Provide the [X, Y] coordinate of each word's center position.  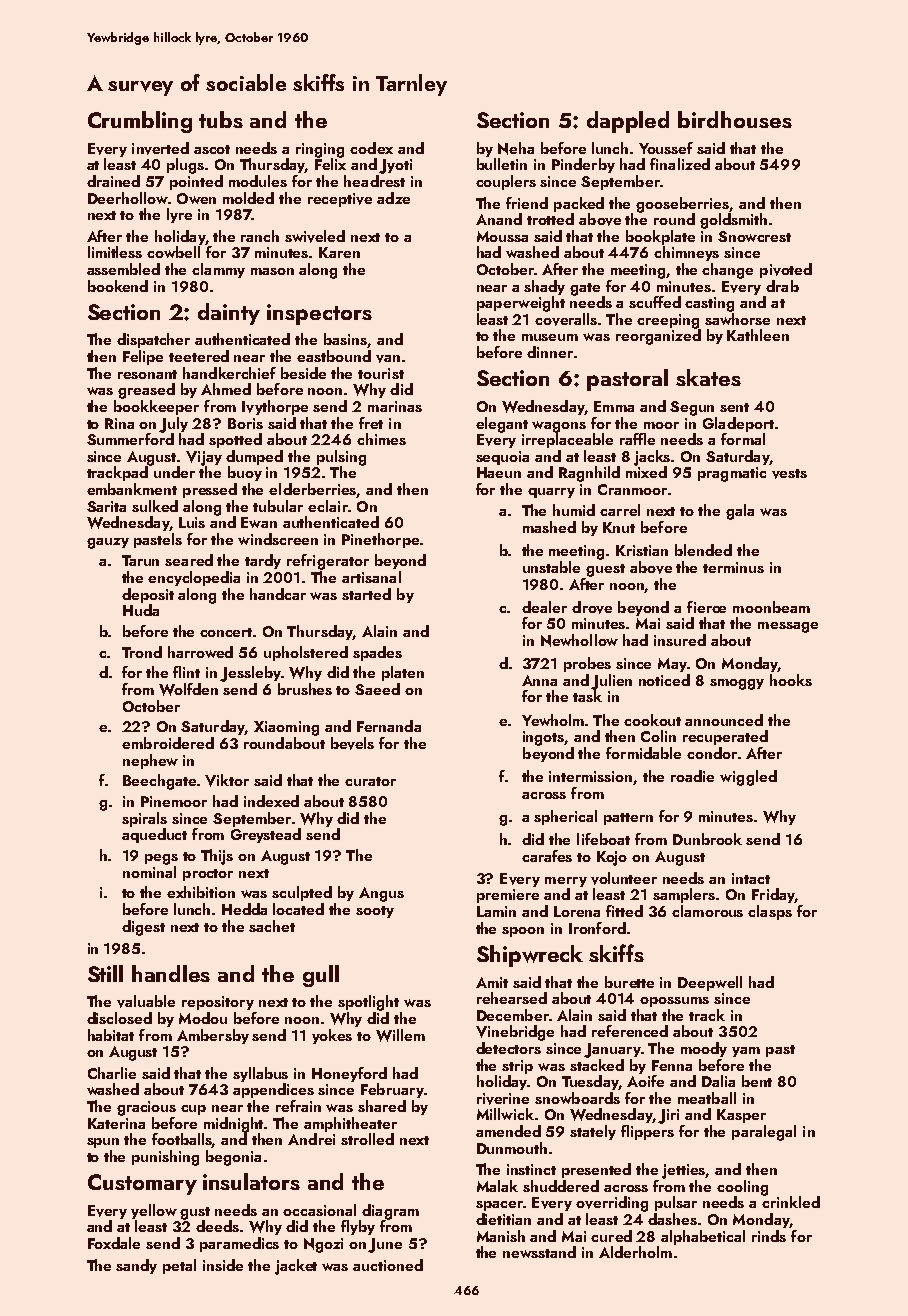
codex [371, 148]
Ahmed [226, 389]
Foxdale [114, 1243]
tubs [221, 119]
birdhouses [735, 119]
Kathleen [758, 335]
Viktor [227, 780]
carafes [547, 856]
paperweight [521, 304]
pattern [628, 819]
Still [105, 973]
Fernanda [389, 726]
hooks [791, 680]
